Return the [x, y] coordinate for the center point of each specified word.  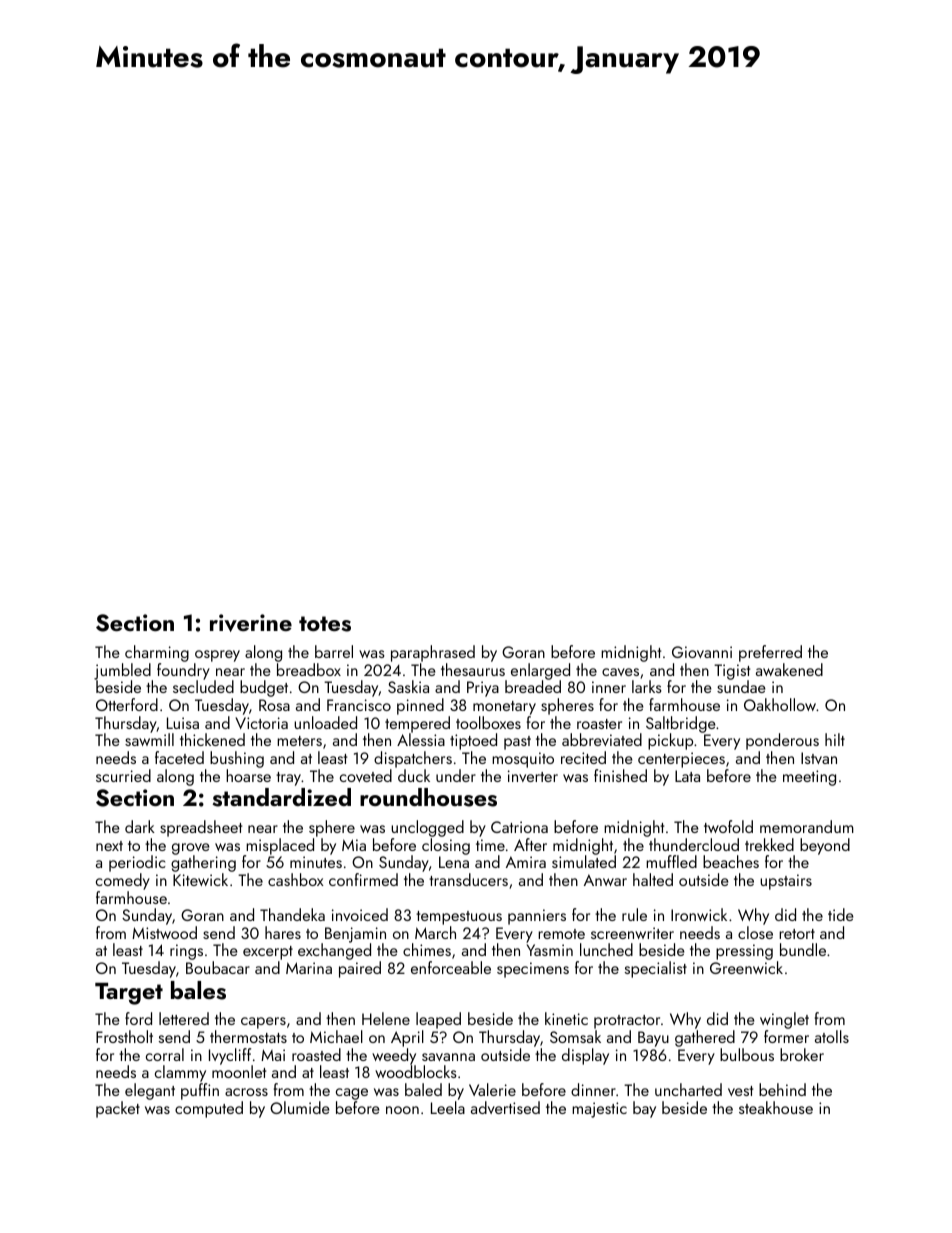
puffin [200, 1091]
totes [325, 624]
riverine [251, 623]
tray [288, 779]
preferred [770, 653]
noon [402, 1110]
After [530, 844]
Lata [687, 776]
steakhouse [776, 1107]
